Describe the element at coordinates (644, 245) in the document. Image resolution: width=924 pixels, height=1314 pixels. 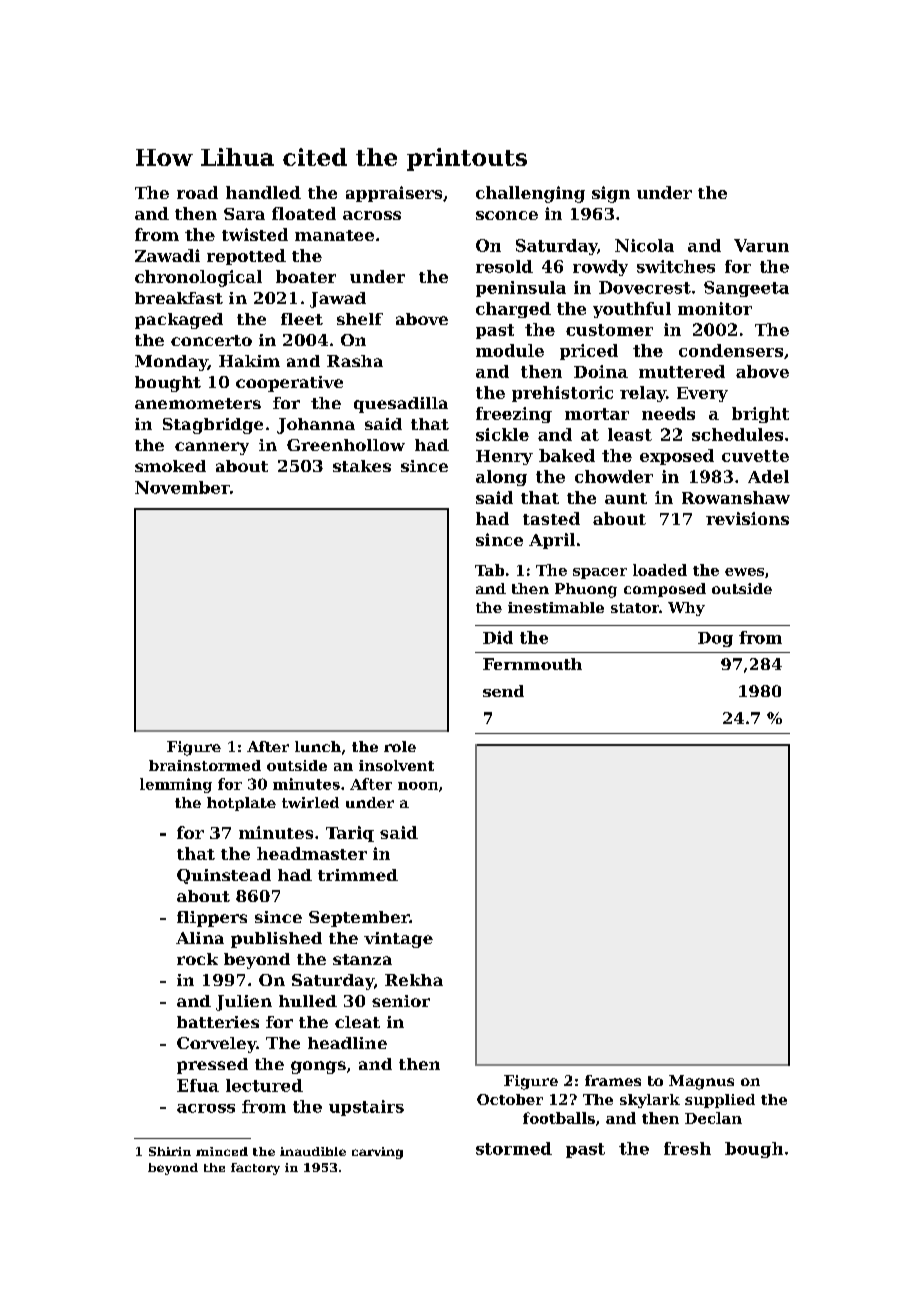
I see `Nicola` at that location.
